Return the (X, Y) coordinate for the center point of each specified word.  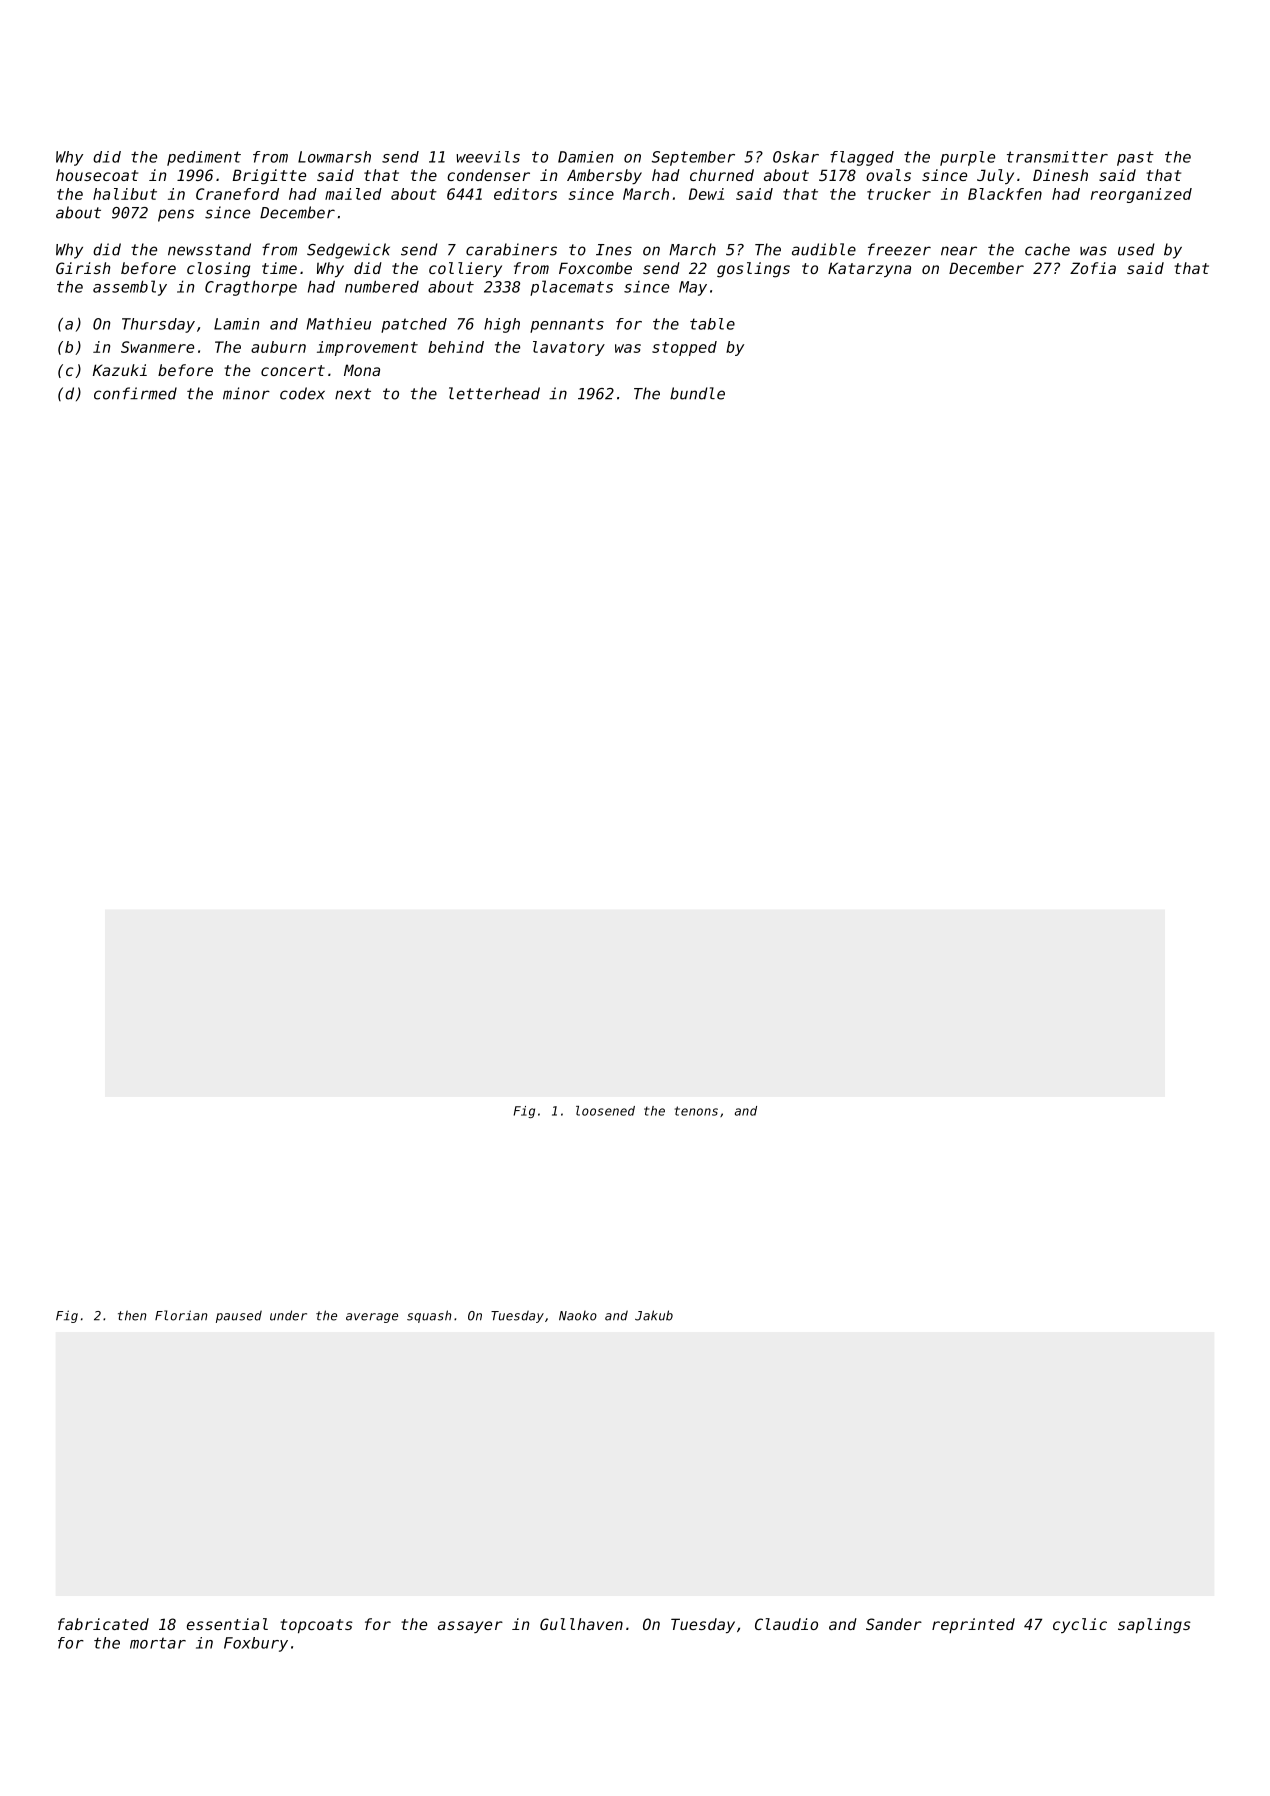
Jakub (654, 1315)
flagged (862, 158)
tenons (696, 1111)
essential (227, 1624)
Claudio (786, 1624)
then (132, 1315)
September (693, 158)
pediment (204, 158)
